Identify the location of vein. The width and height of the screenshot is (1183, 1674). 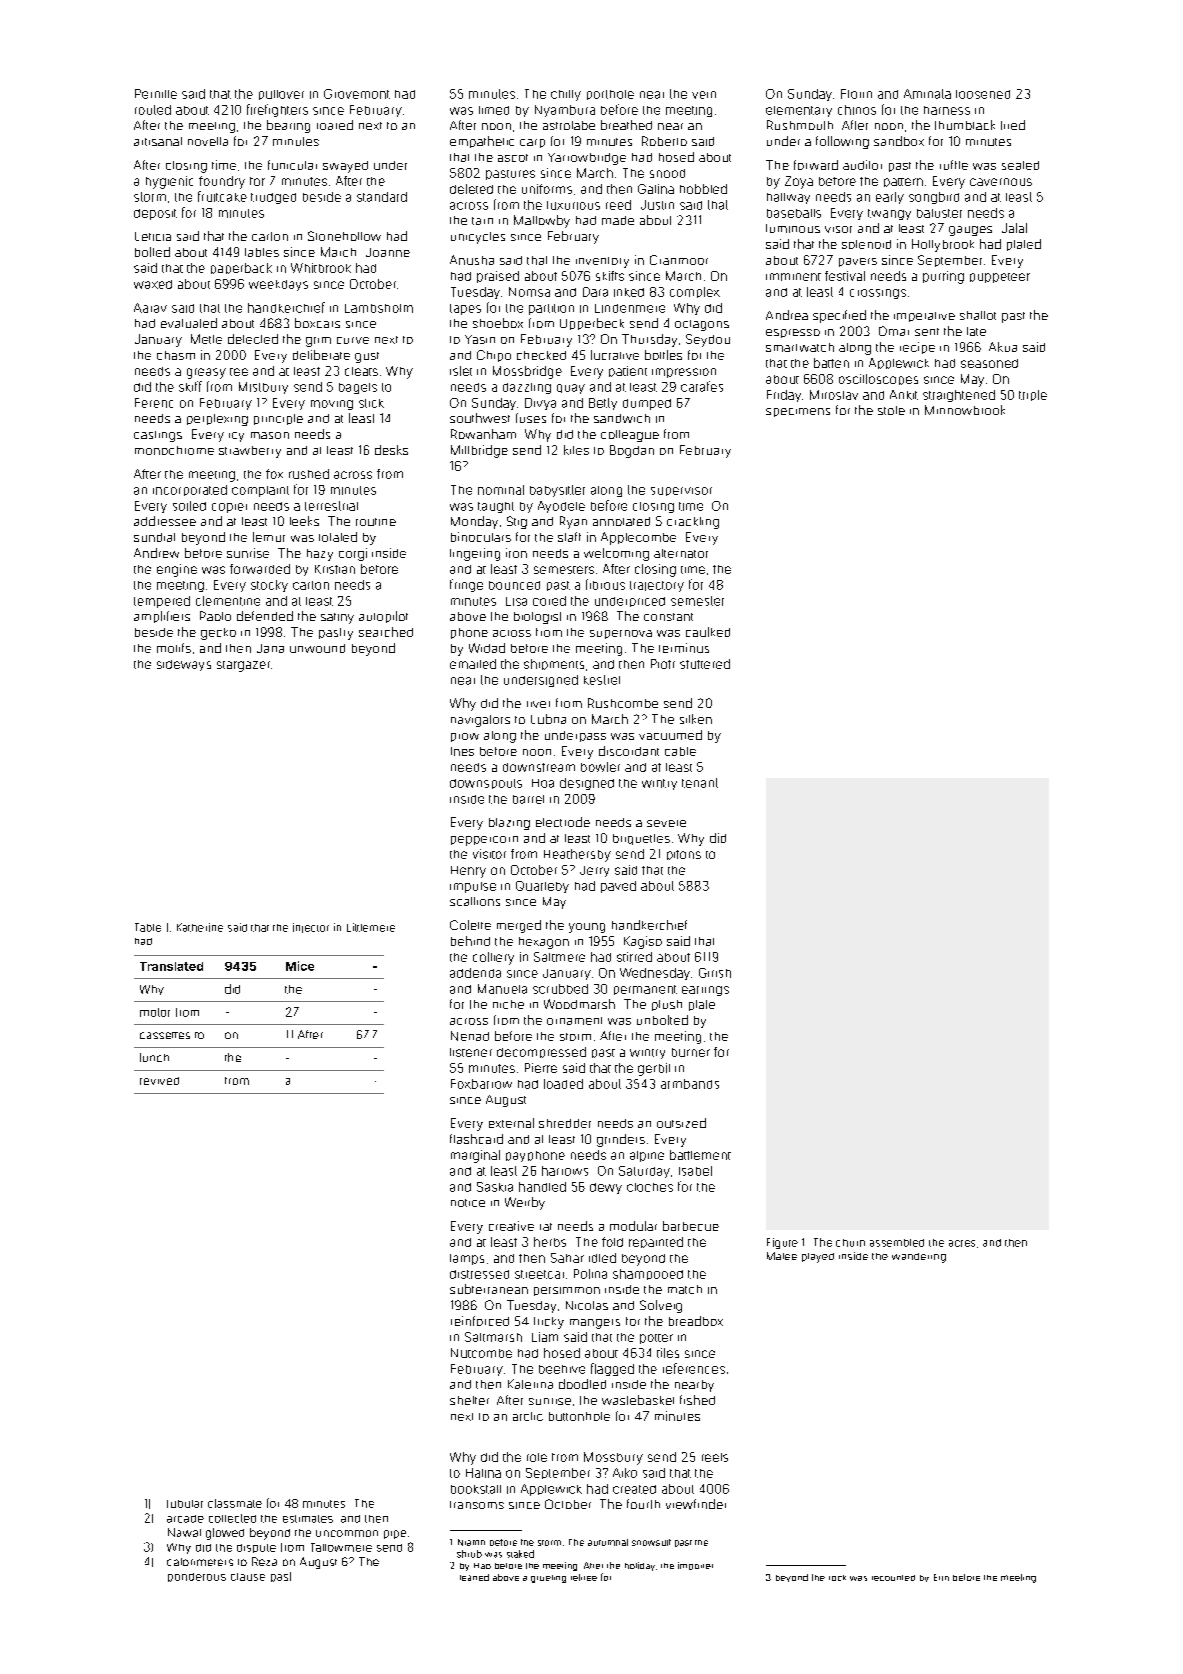
(704, 95).
